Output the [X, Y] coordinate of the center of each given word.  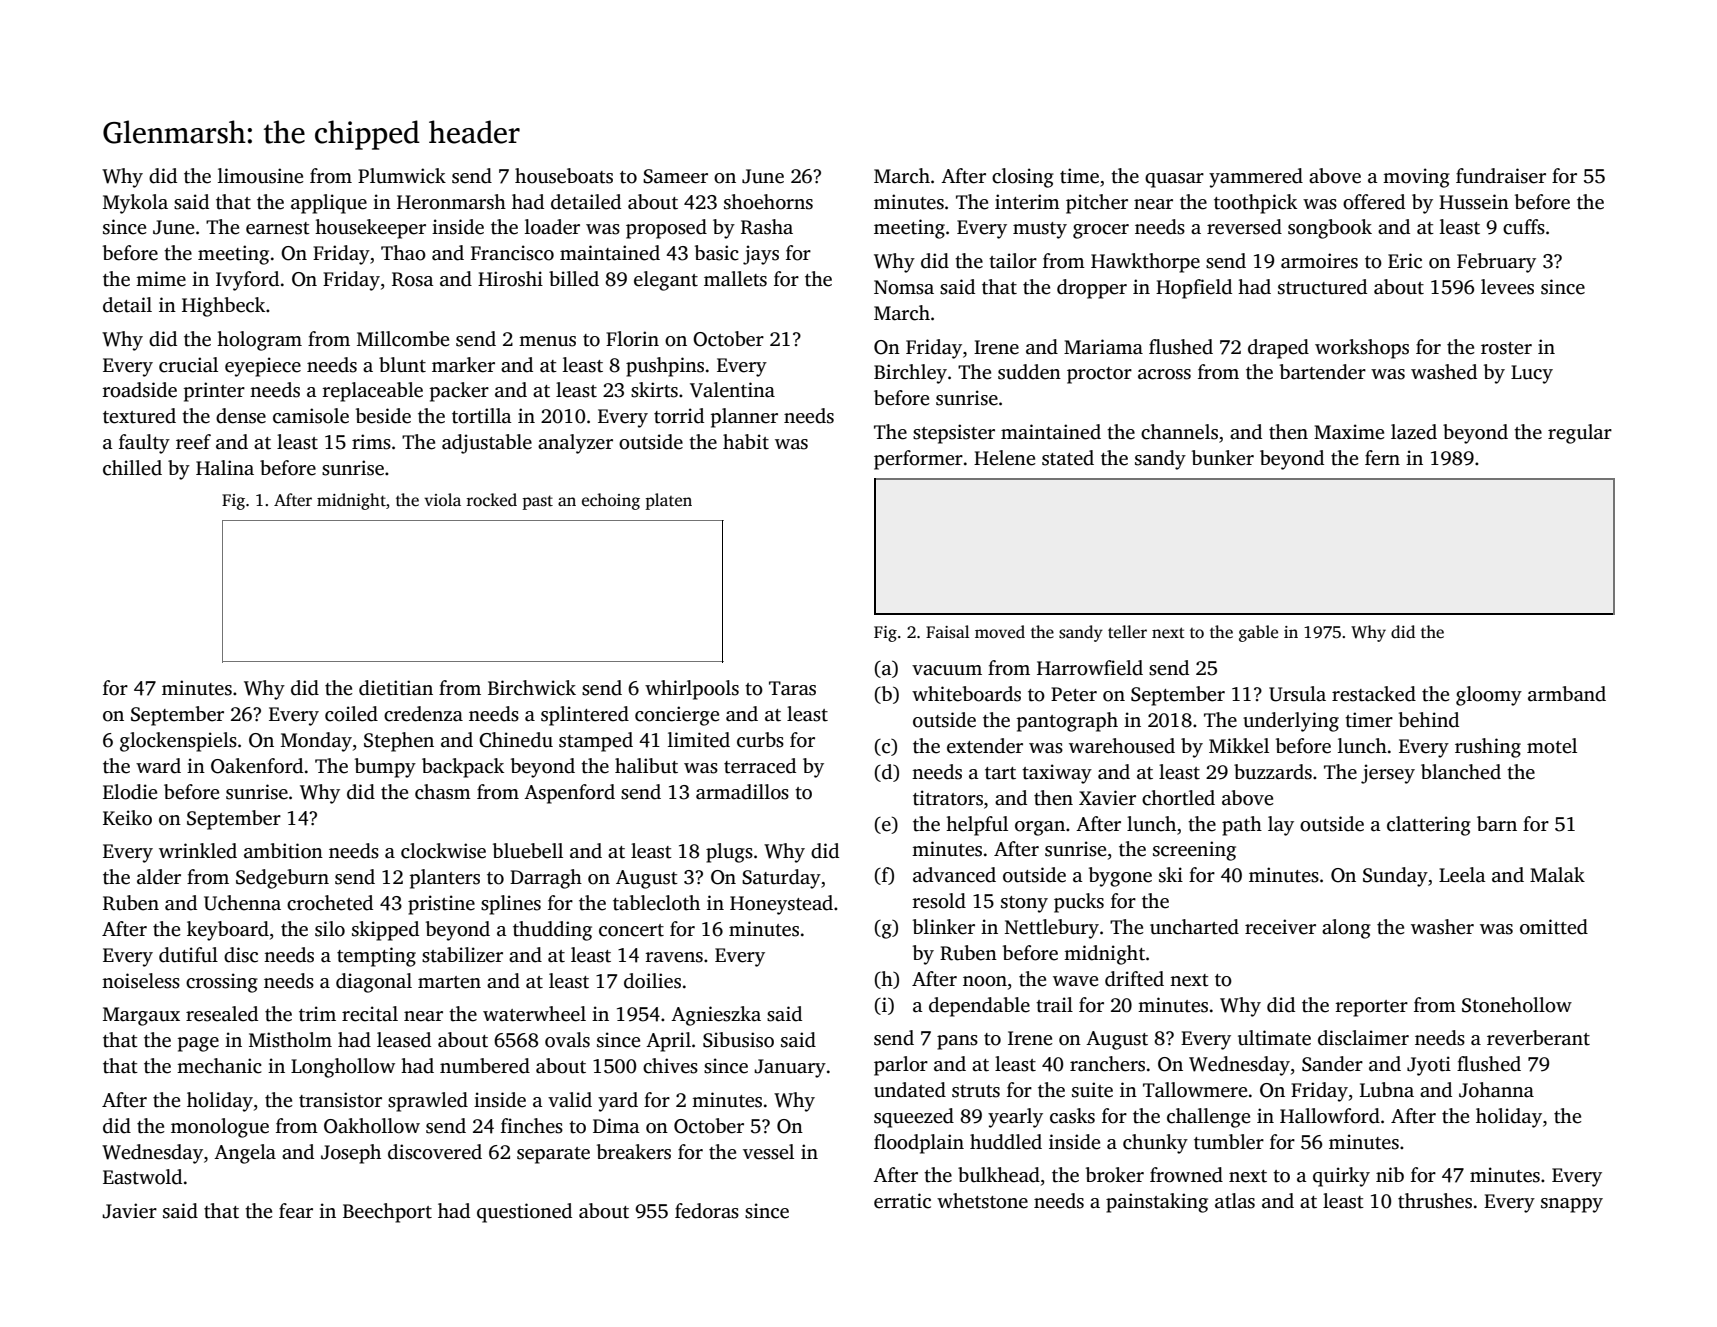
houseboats [564, 176]
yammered [1256, 178]
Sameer [675, 176]
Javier [129, 1211]
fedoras [707, 1211]
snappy [1572, 1205]
